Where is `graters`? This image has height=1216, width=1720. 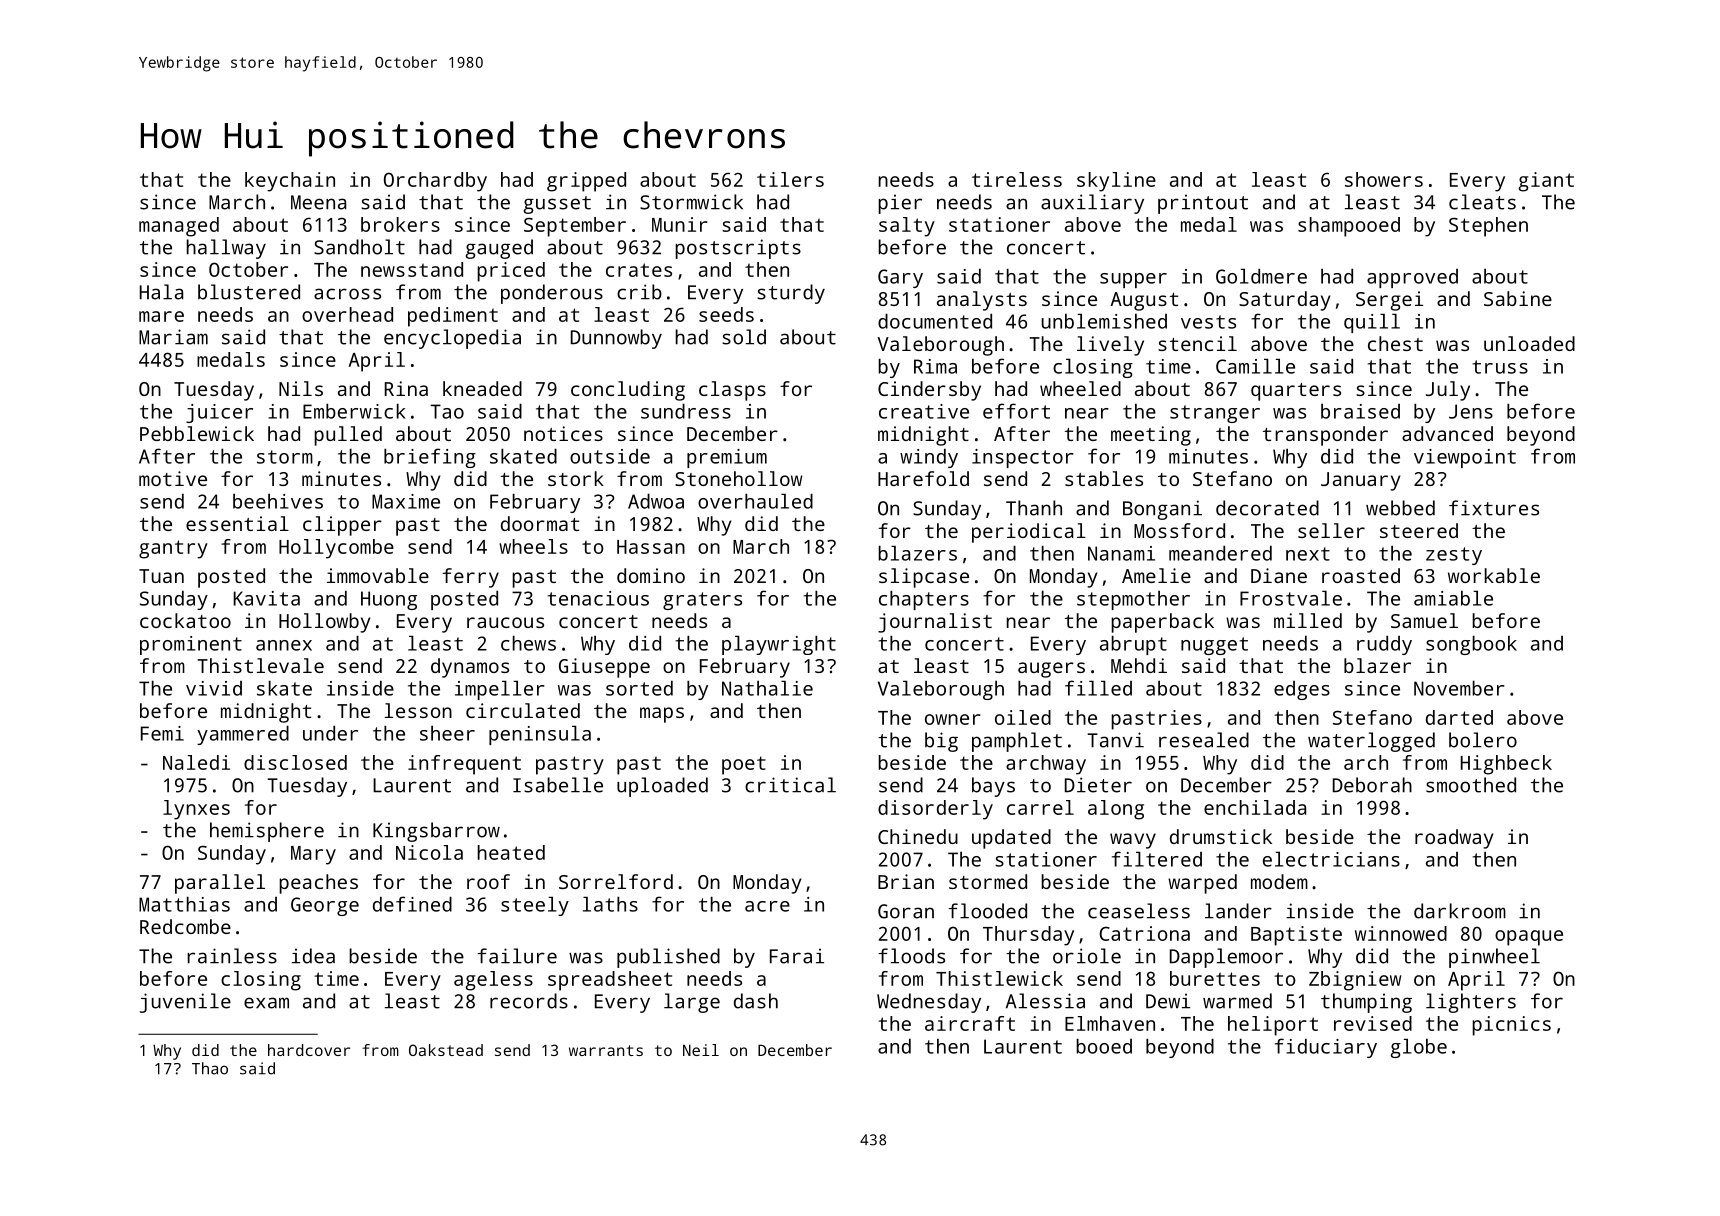 graters is located at coordinates (702, 601).
